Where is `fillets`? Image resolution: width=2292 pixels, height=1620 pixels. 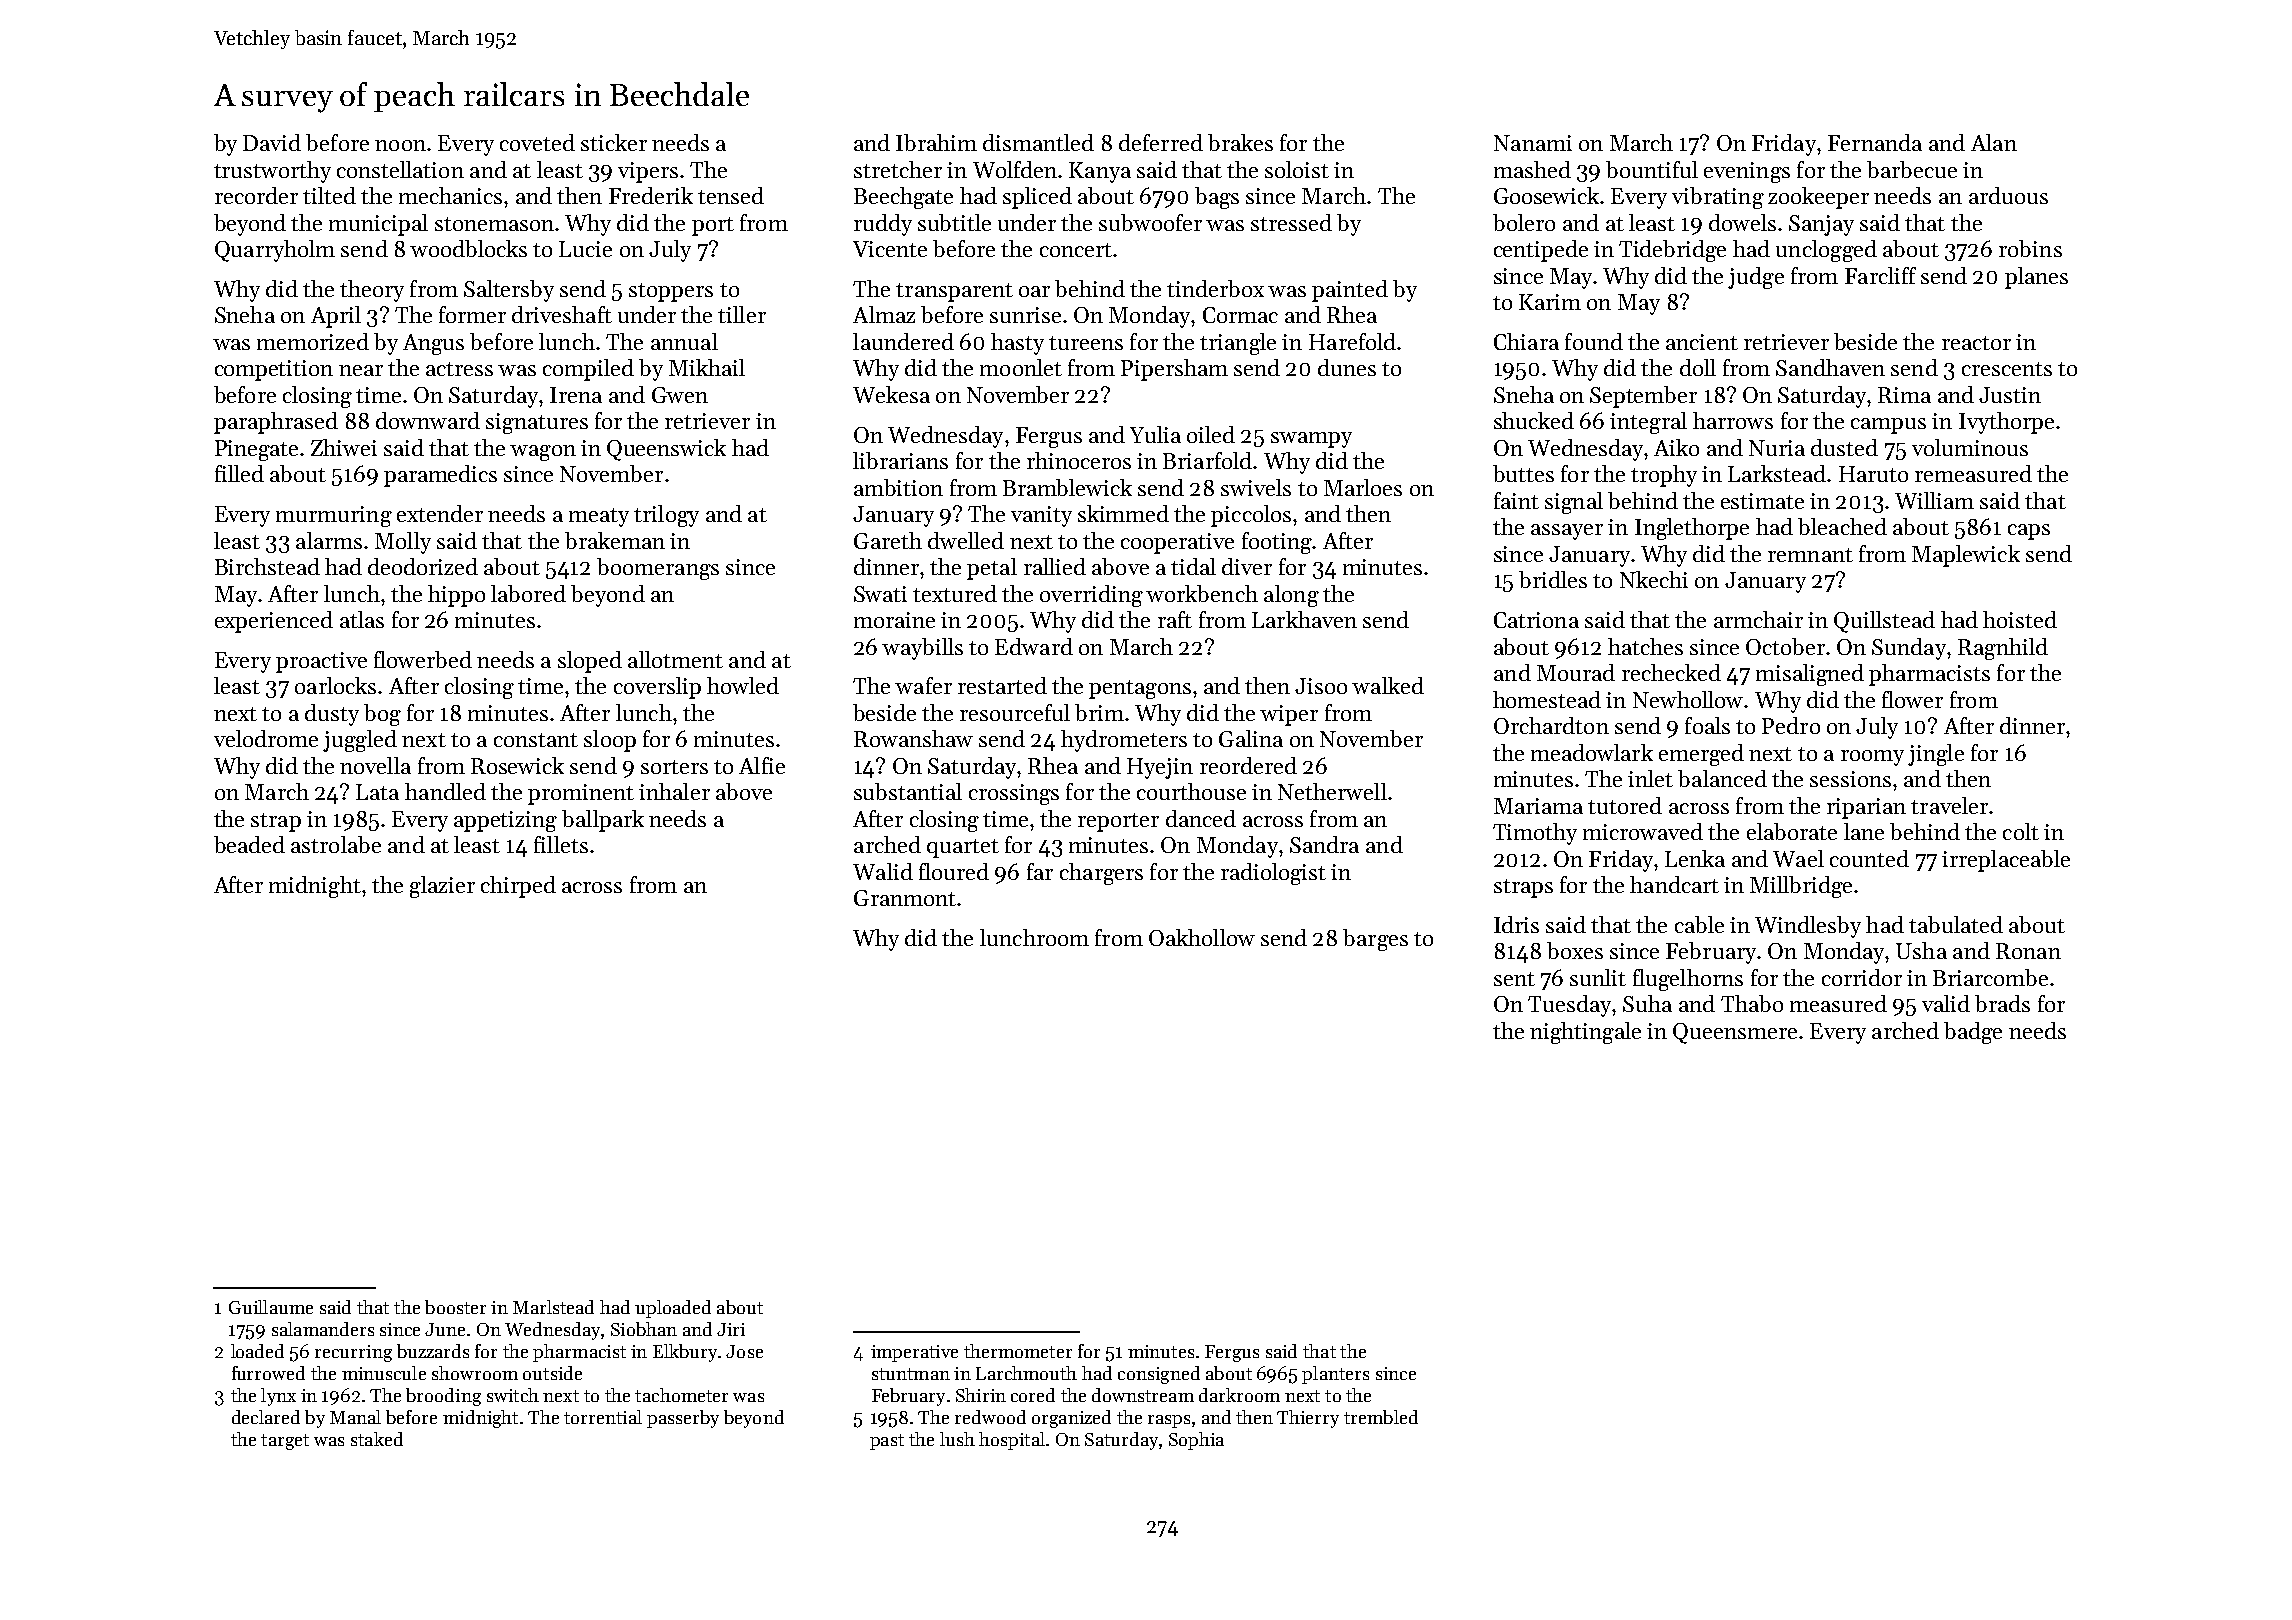
fillets is located at coordinates (561, 844).
